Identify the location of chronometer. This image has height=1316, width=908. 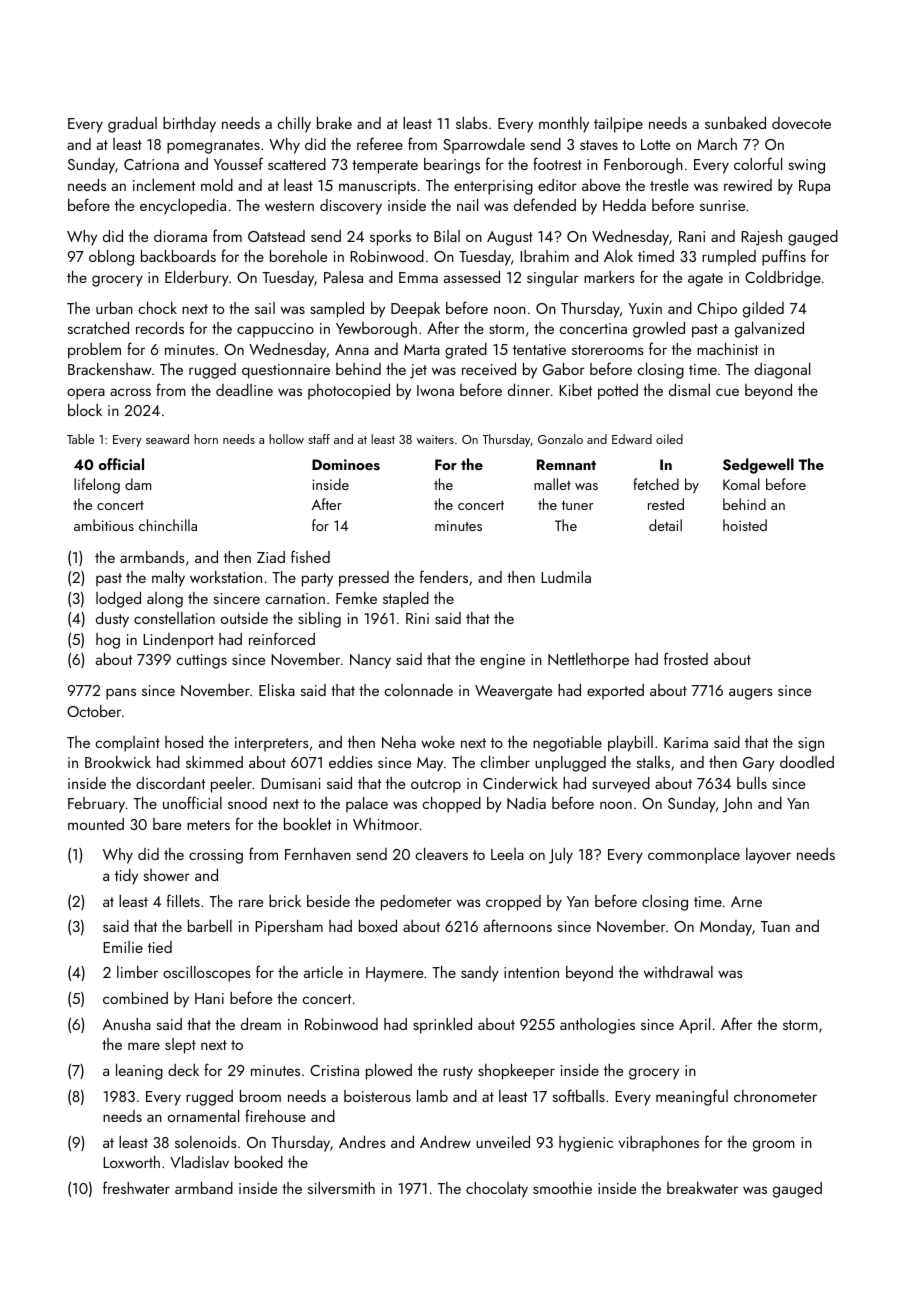
(775, 1096).
